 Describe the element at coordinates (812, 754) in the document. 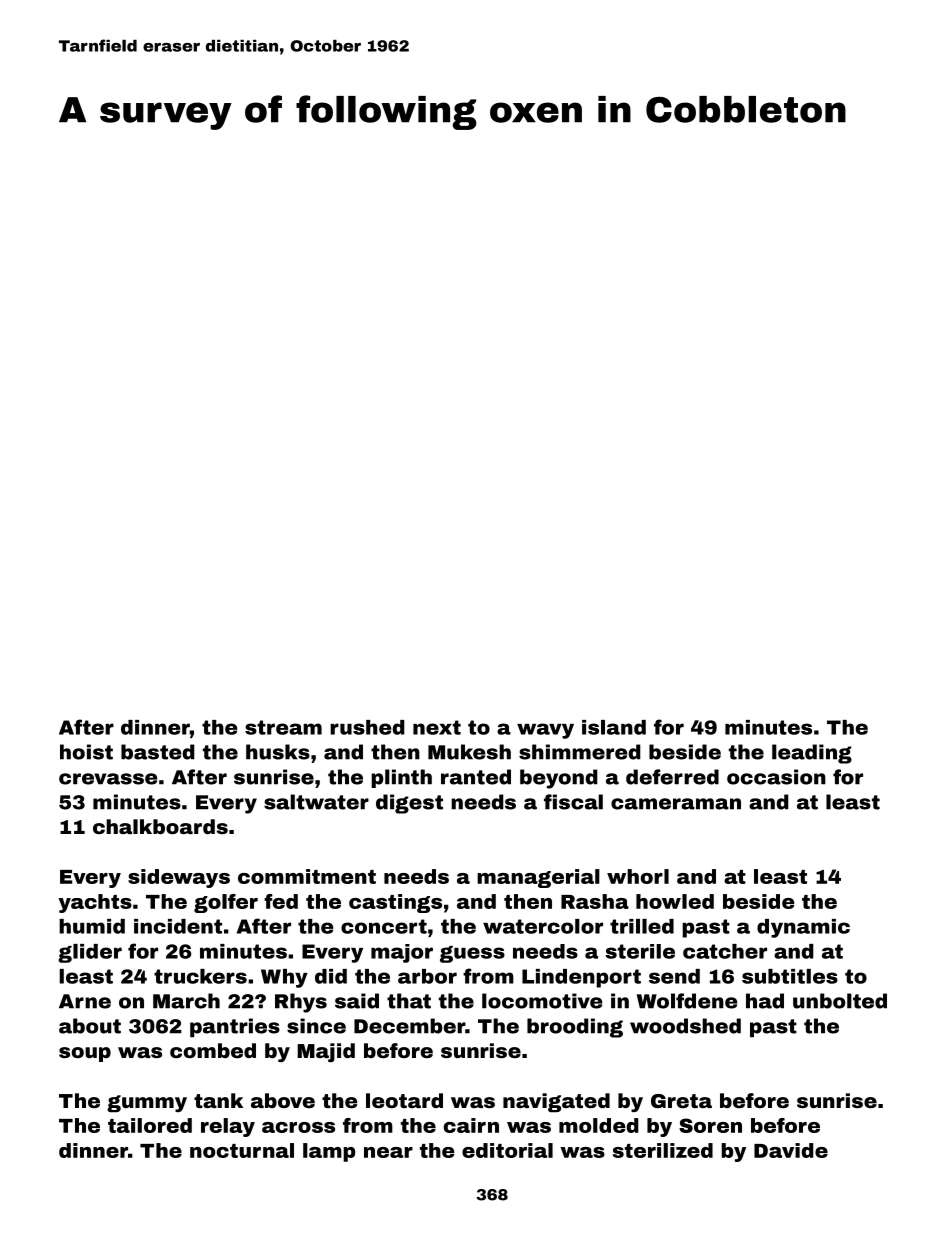

I see `leading` at that location.
